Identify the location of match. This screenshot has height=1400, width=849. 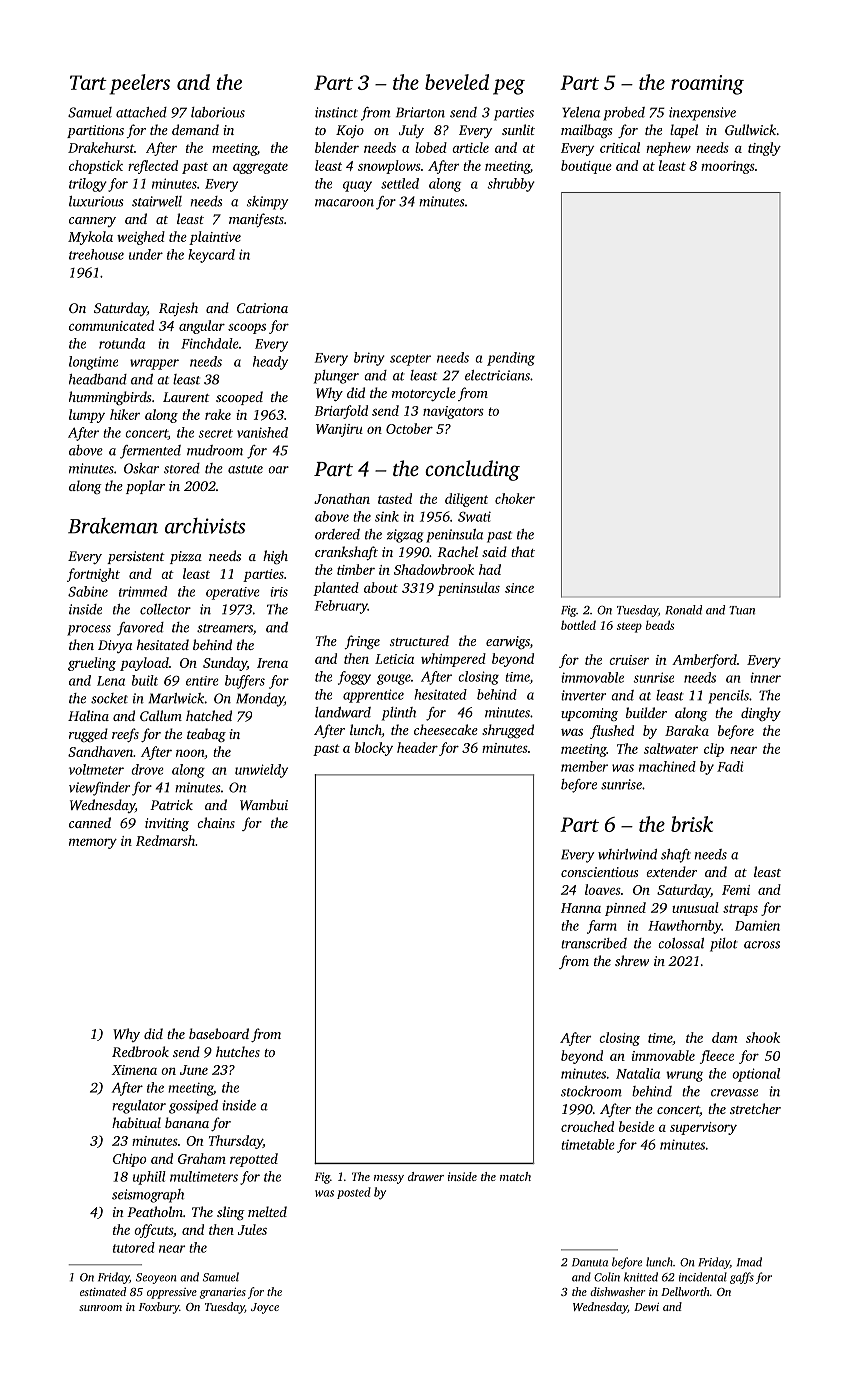
(515, 1176).
